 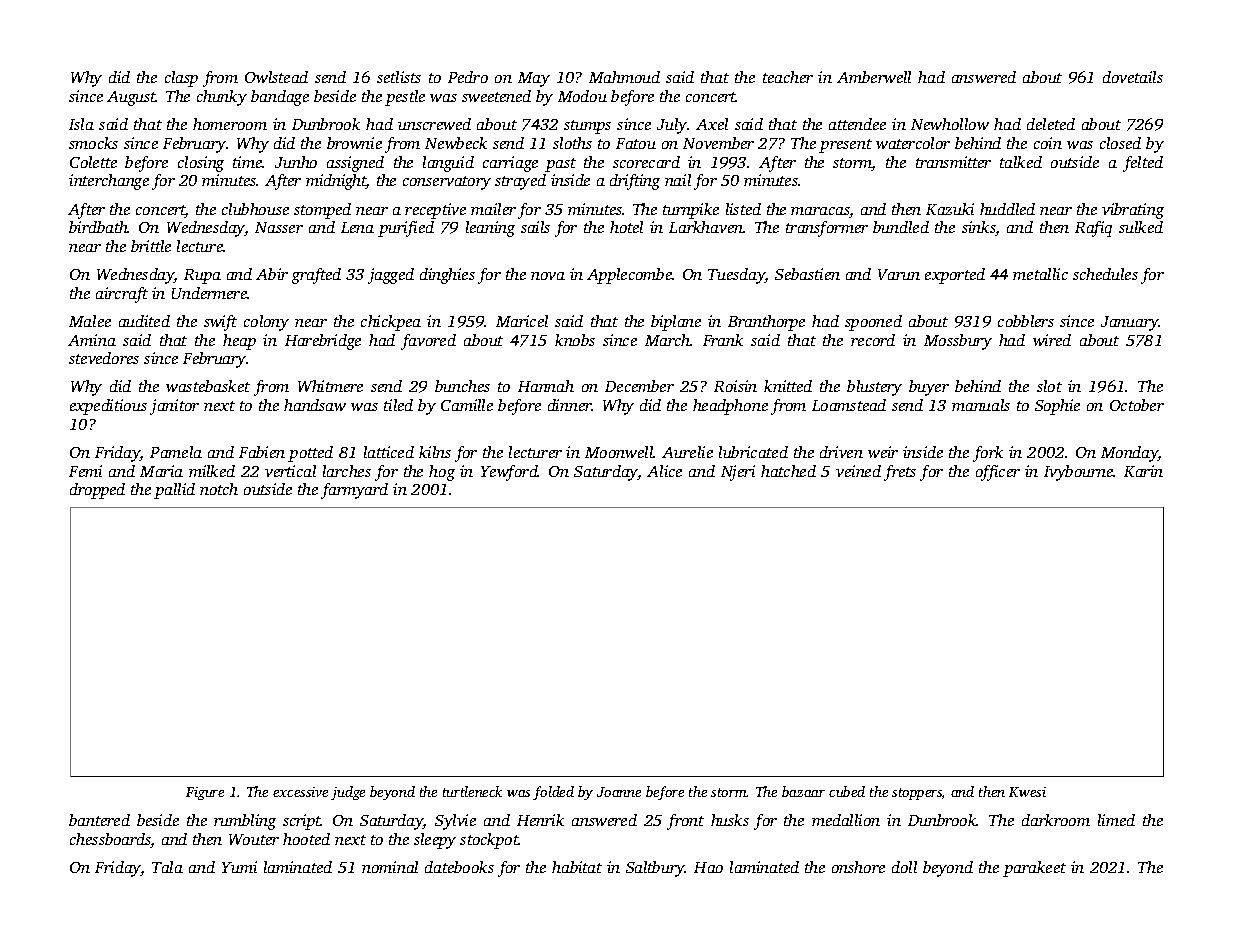 What do you see at coordinates (167, 867) in the page?
I see `Tala` at bounding box center [167, 867].
